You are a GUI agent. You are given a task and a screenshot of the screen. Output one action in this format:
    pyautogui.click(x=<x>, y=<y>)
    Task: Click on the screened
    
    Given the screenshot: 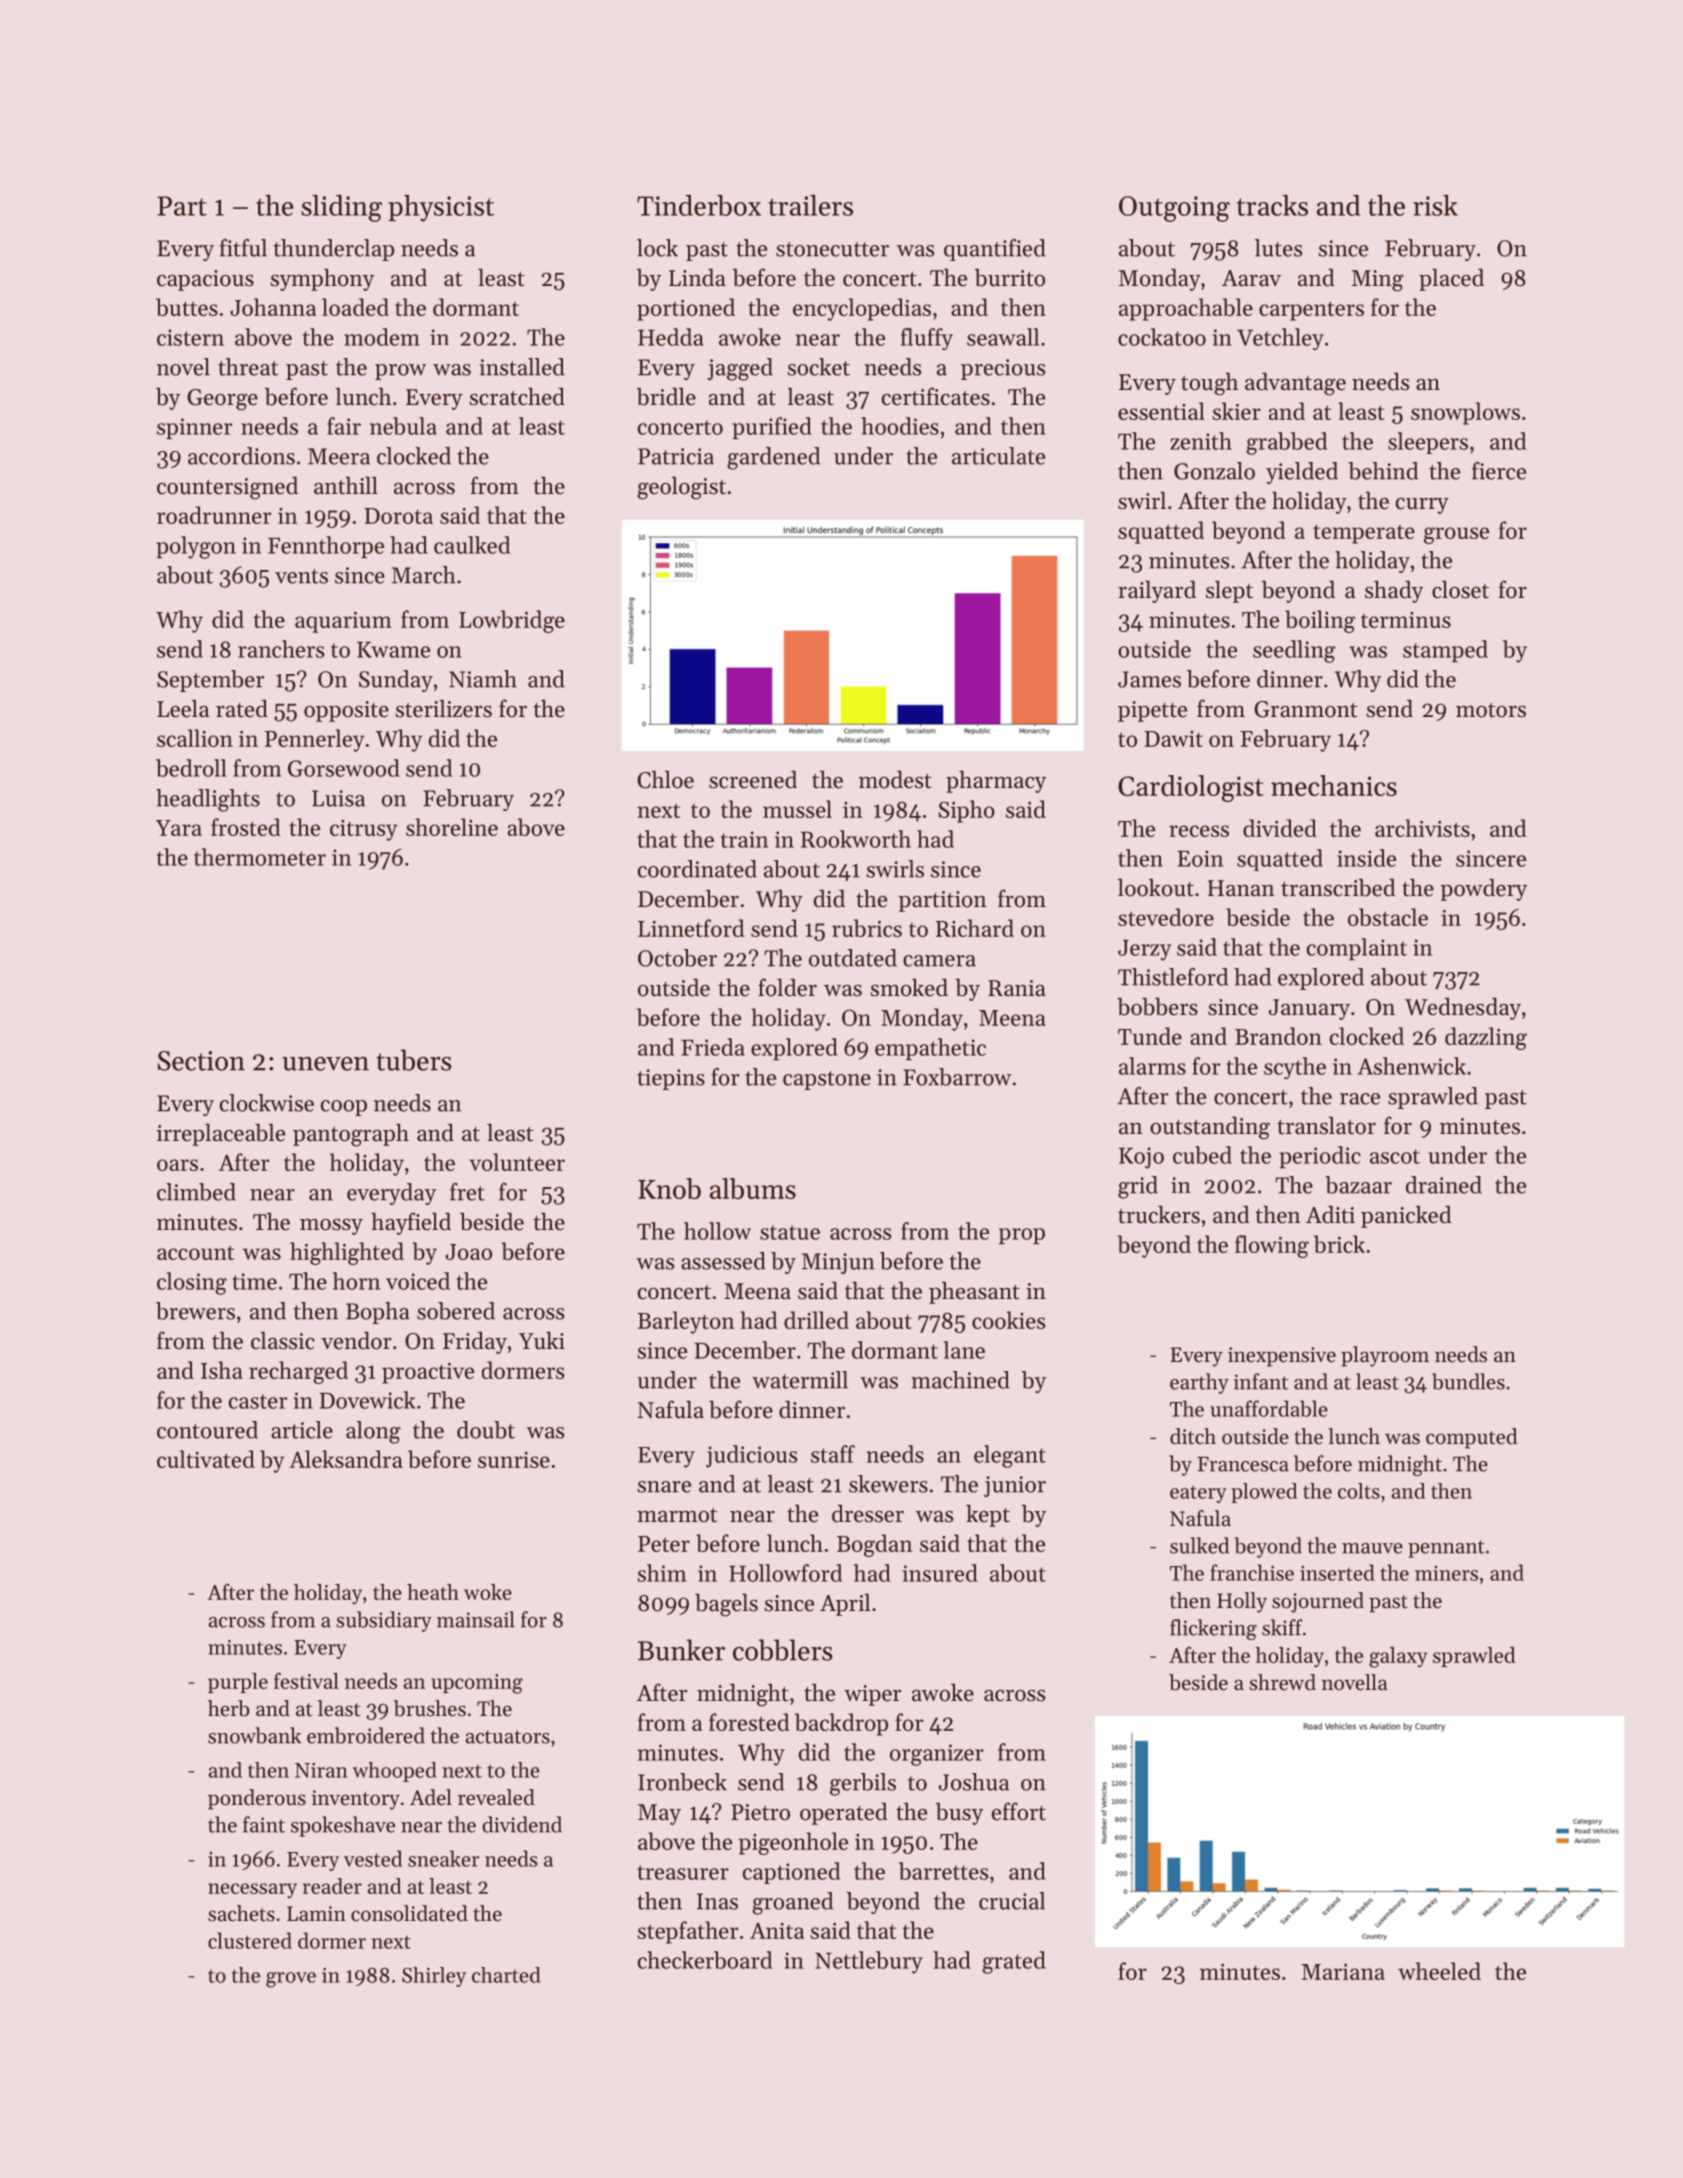 What is the action you would take?
    pyautogui.click(x=753, y=780)
